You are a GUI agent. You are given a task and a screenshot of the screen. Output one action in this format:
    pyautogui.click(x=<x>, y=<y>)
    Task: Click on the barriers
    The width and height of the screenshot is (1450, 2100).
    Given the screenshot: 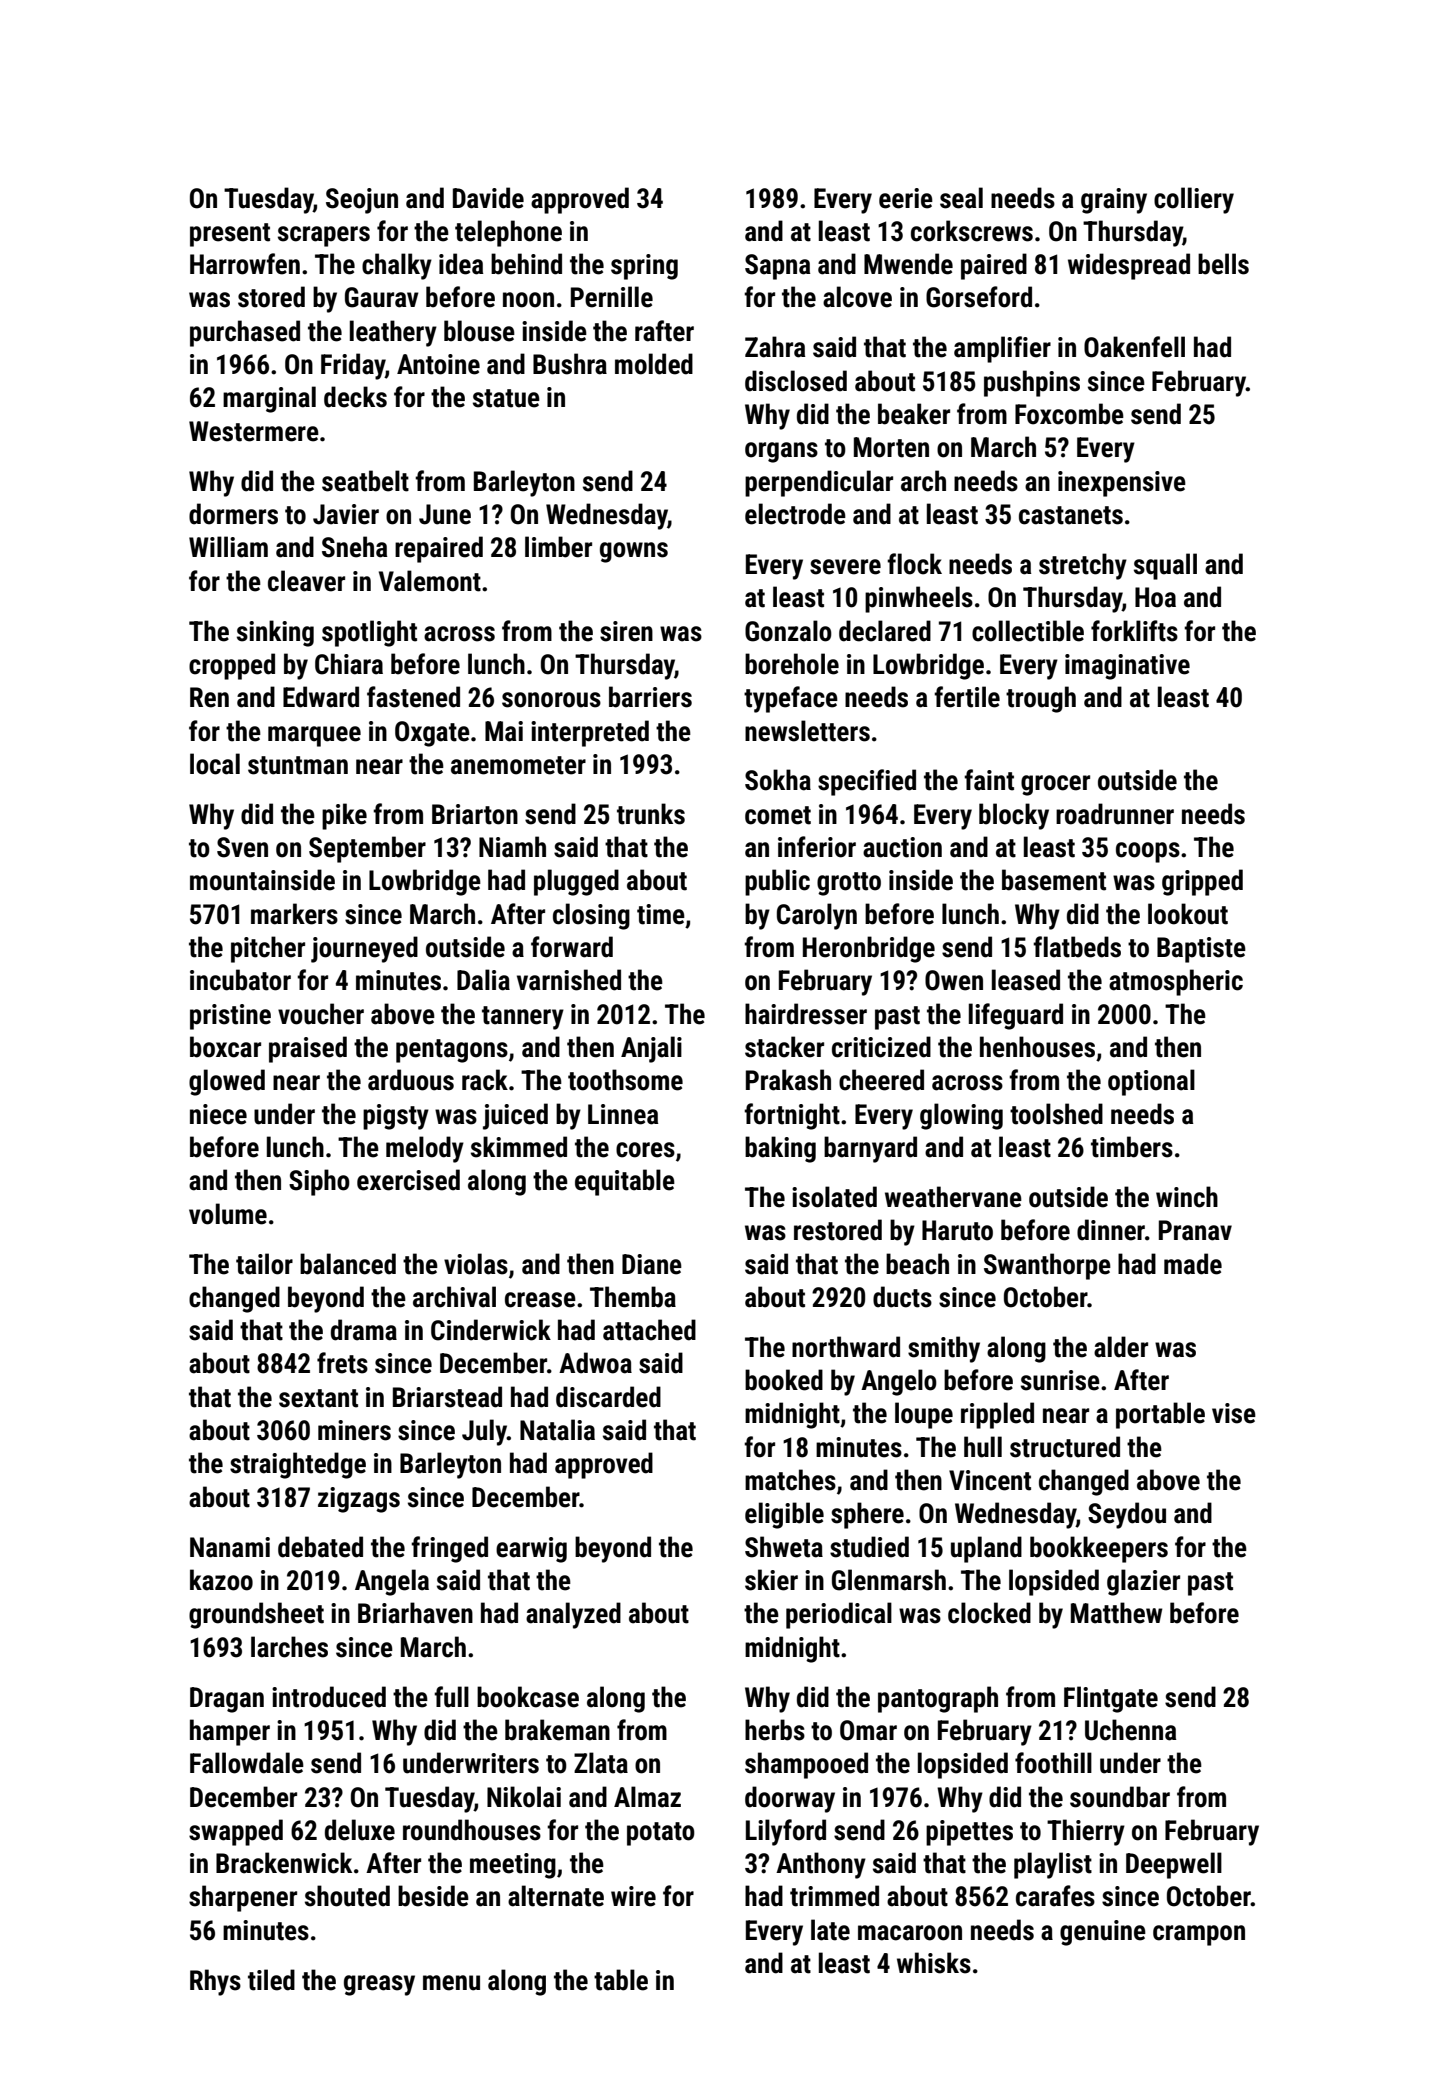 What is the action you would take?
    pyautogui.click(x=650, y=697)
